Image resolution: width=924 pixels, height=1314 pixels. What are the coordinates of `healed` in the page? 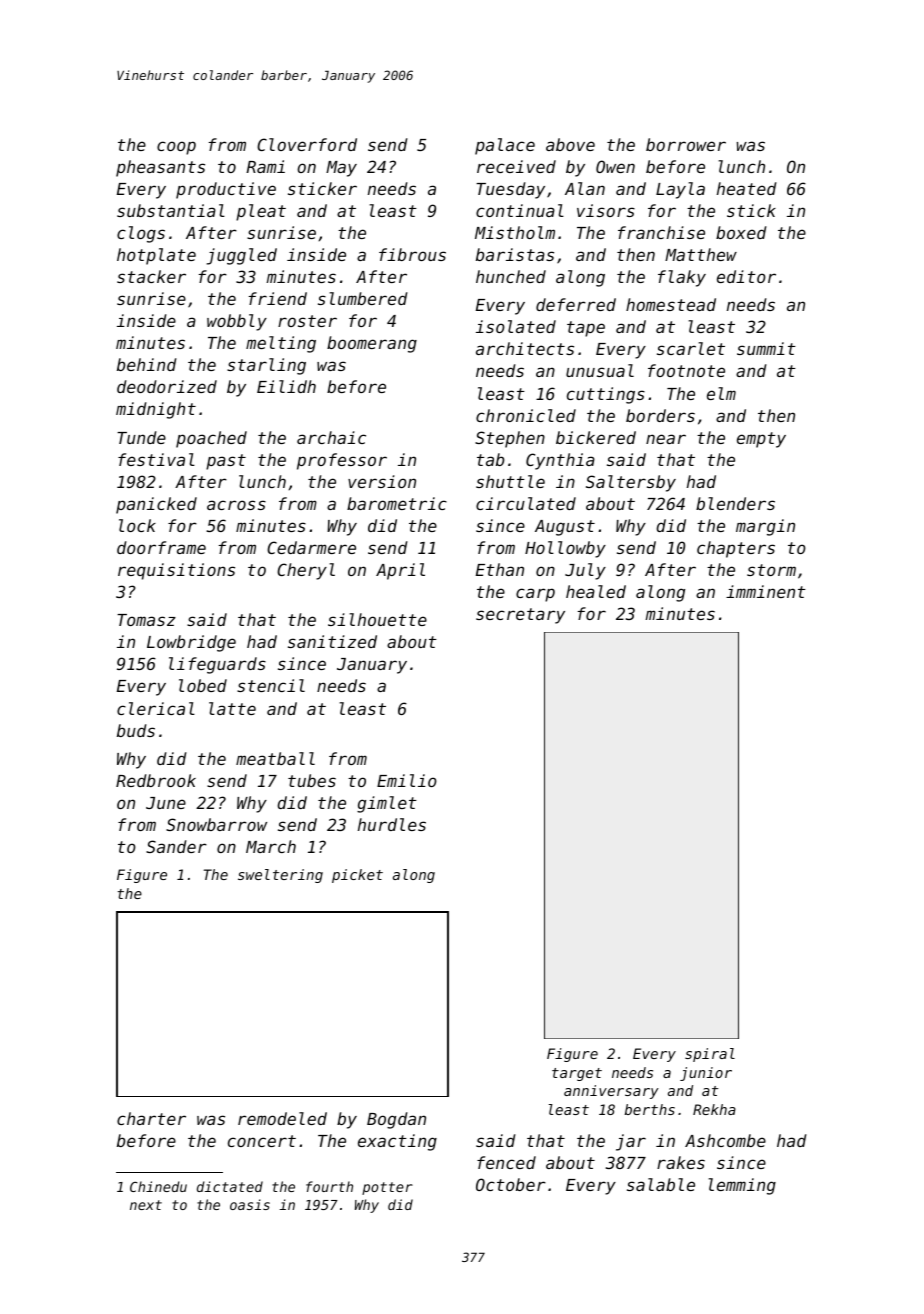 It's located at (596, 591).
